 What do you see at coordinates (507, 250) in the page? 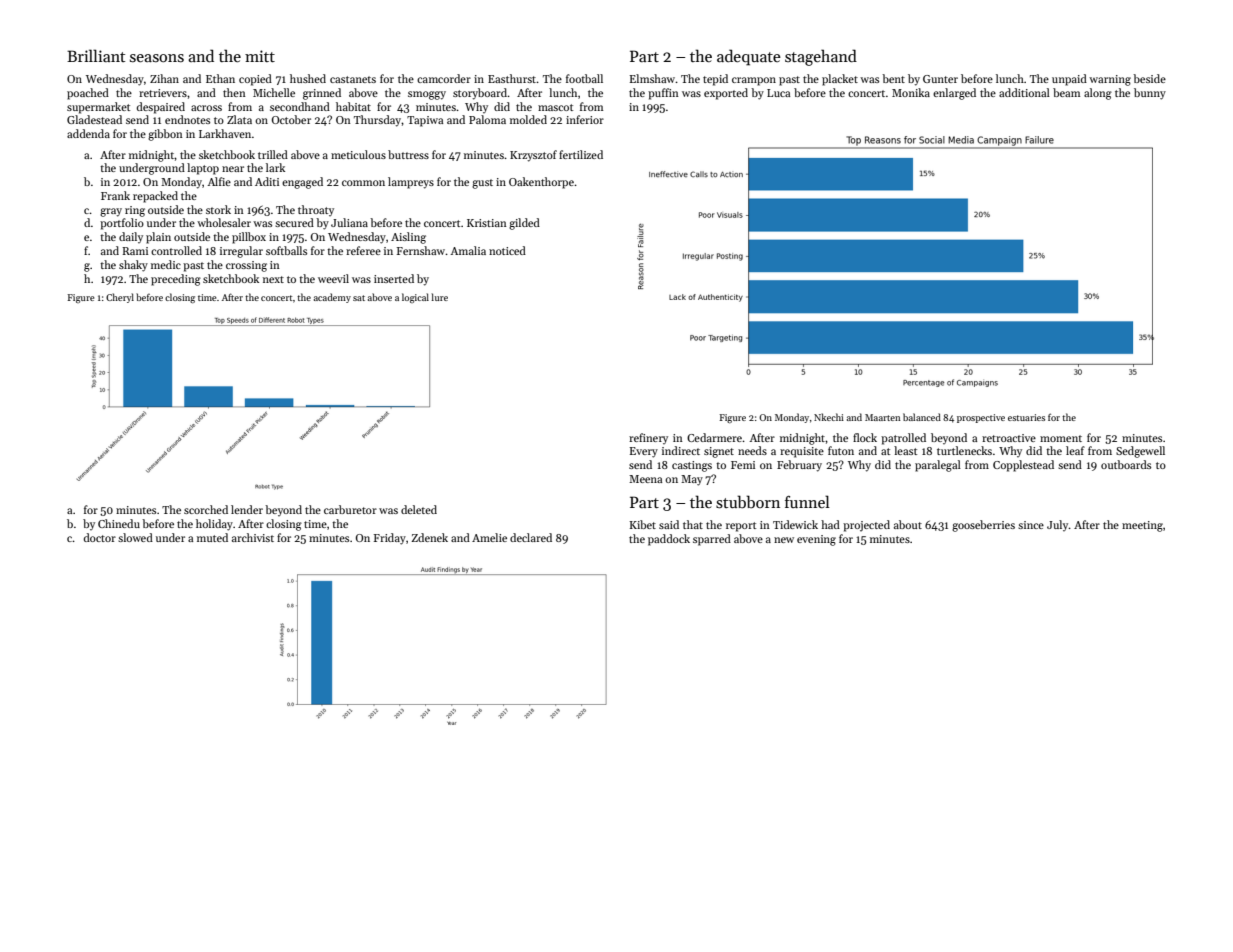
I see `noticed` at bounding box center [507, 250].
